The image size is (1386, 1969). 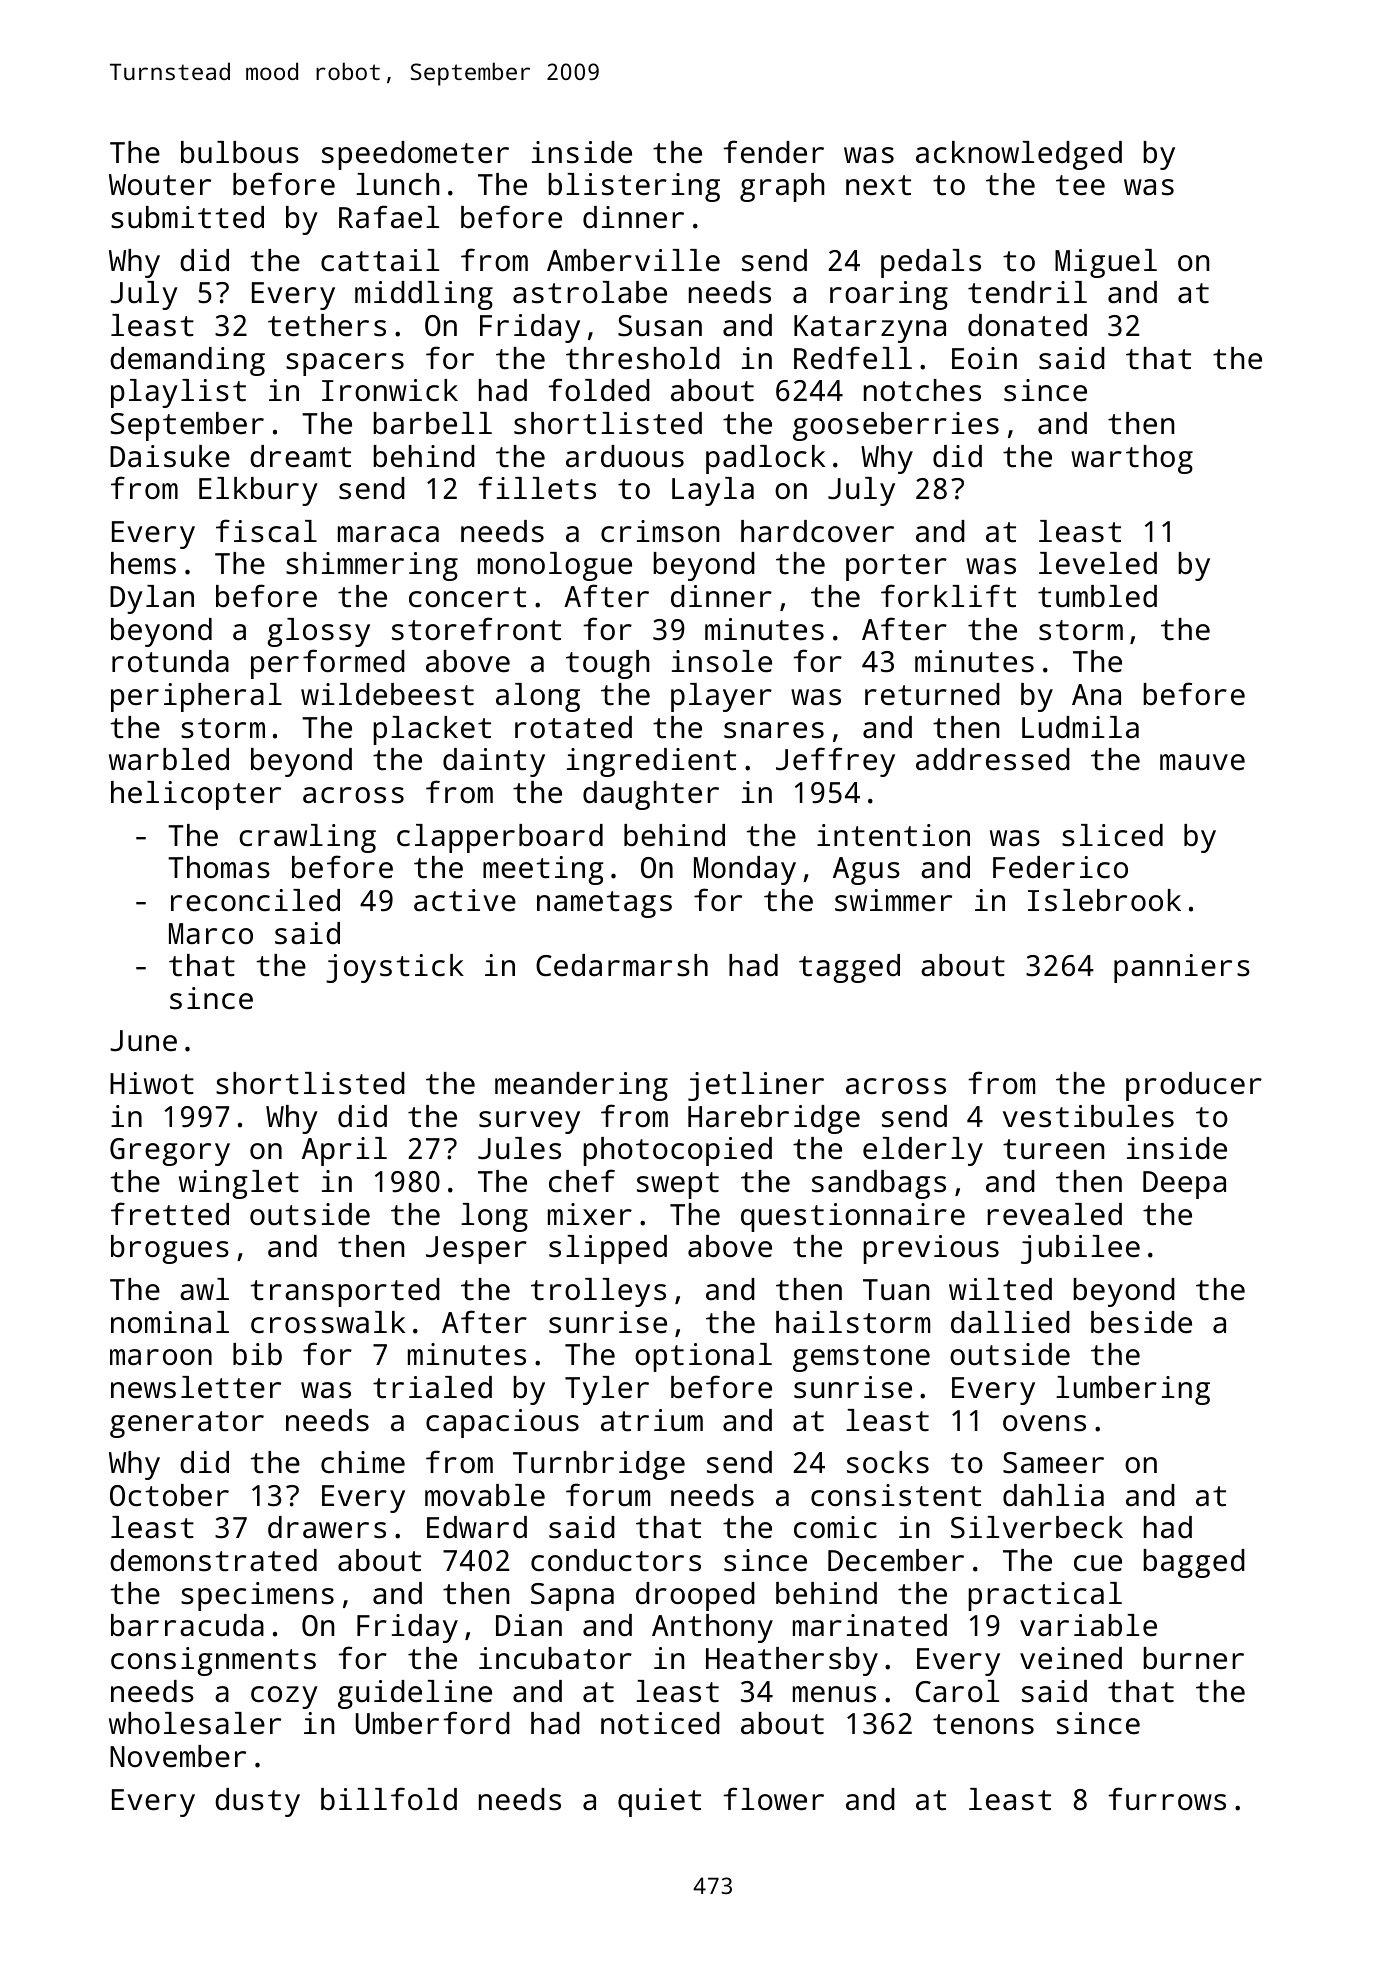 What do you see at coordinates (1054, 1214) in the document?
I see `revealed` at bounding box center [1054, 1214].
